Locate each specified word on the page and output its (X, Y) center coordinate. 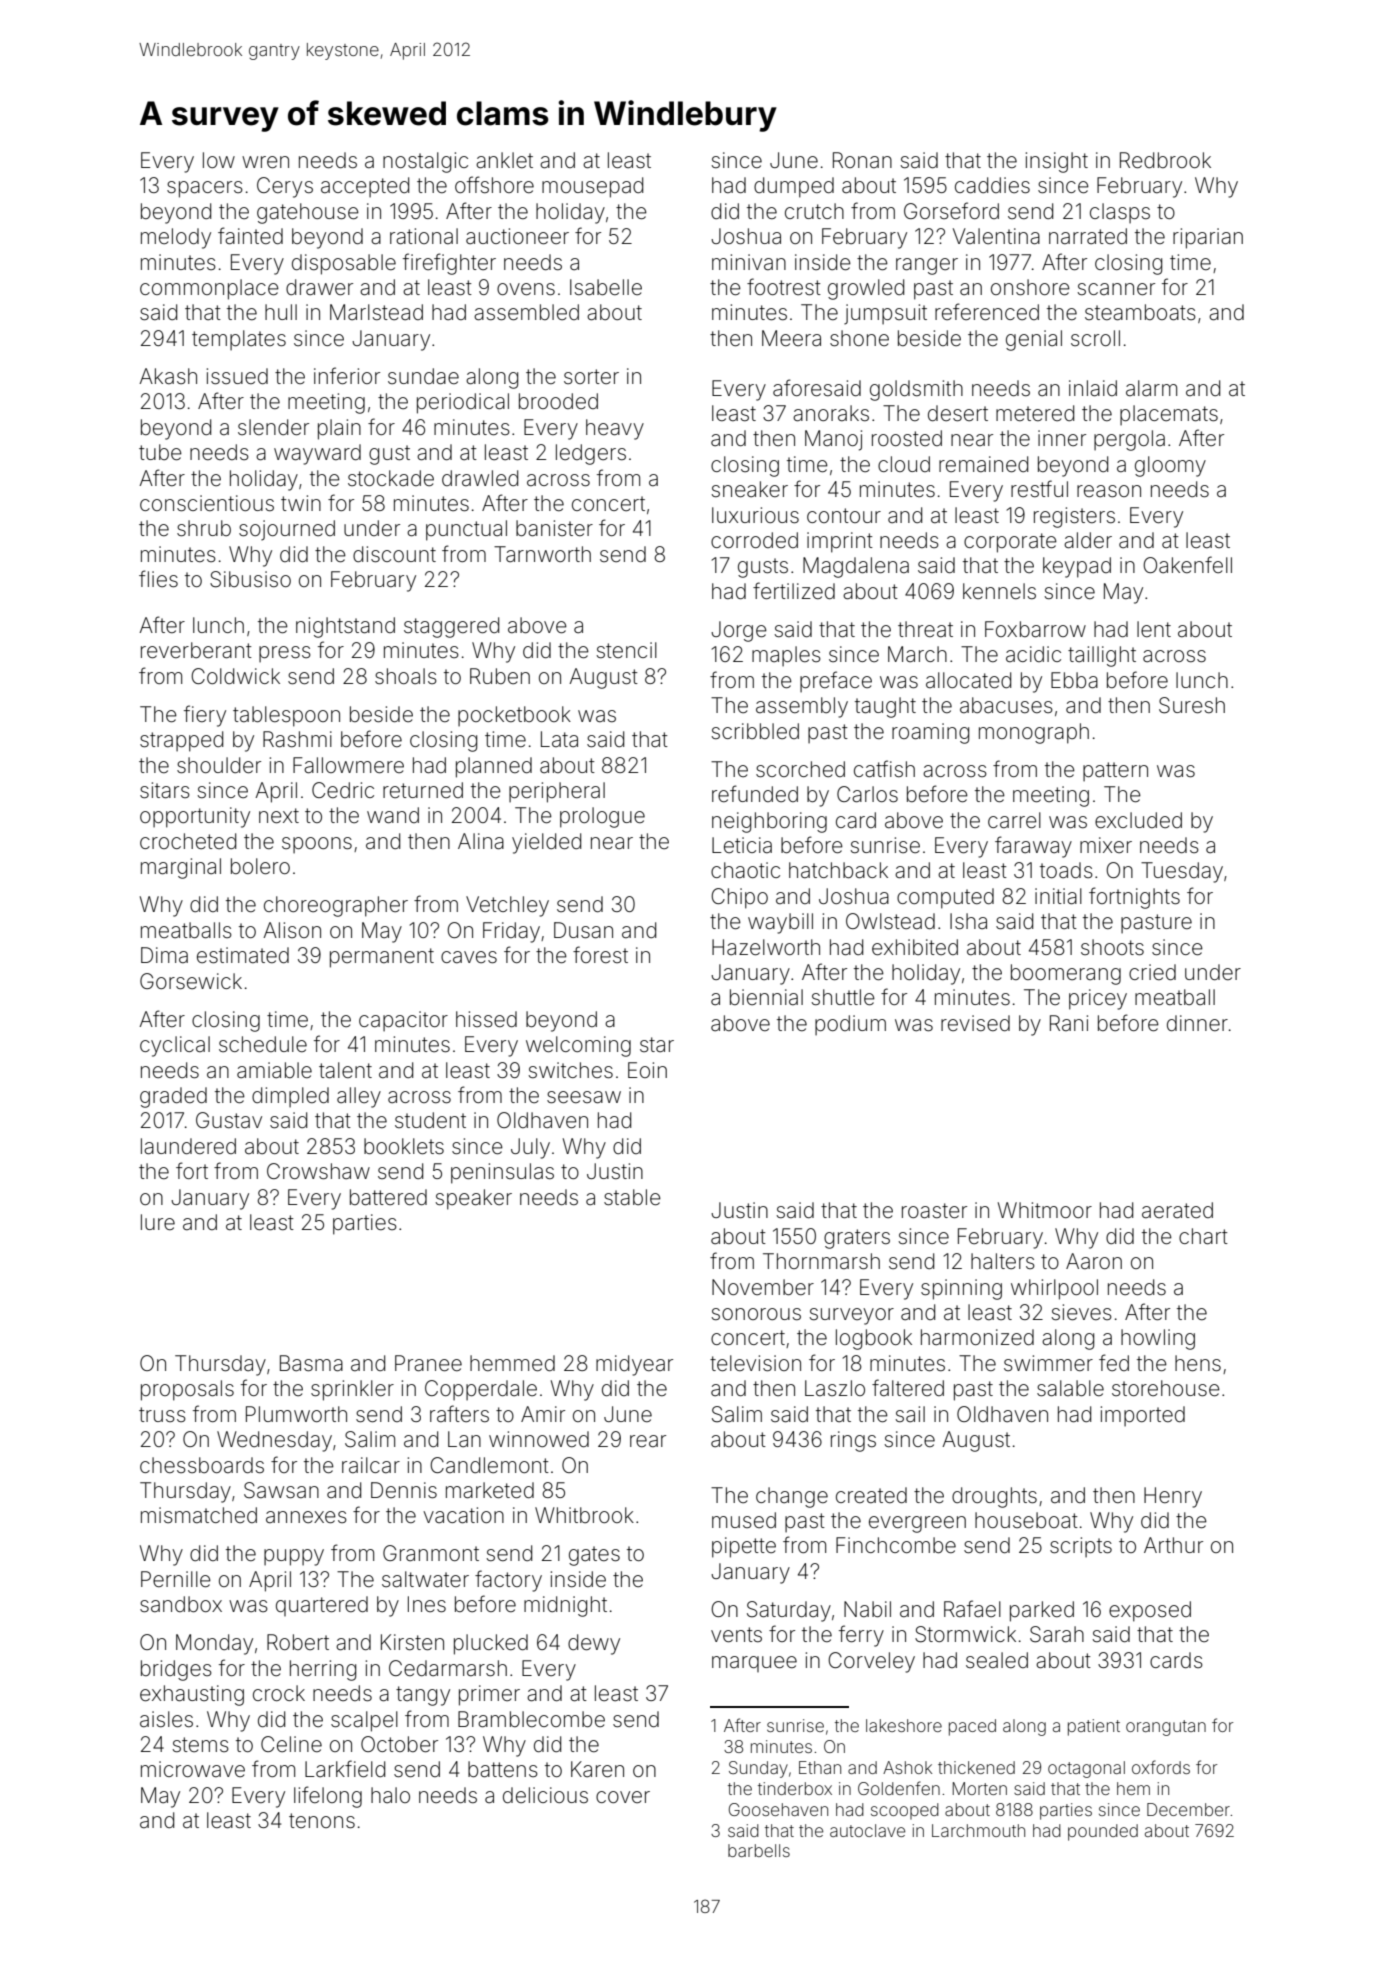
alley (359, 1097)
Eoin (647, 1070)
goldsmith (916, 390)
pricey (1098, 999)
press (285, 654)
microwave (193, 1769)
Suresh (1192, 705)
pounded (1103, 1832)
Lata (559, 739)
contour (844, 515)
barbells (759, 1850)
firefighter (449, 264)
